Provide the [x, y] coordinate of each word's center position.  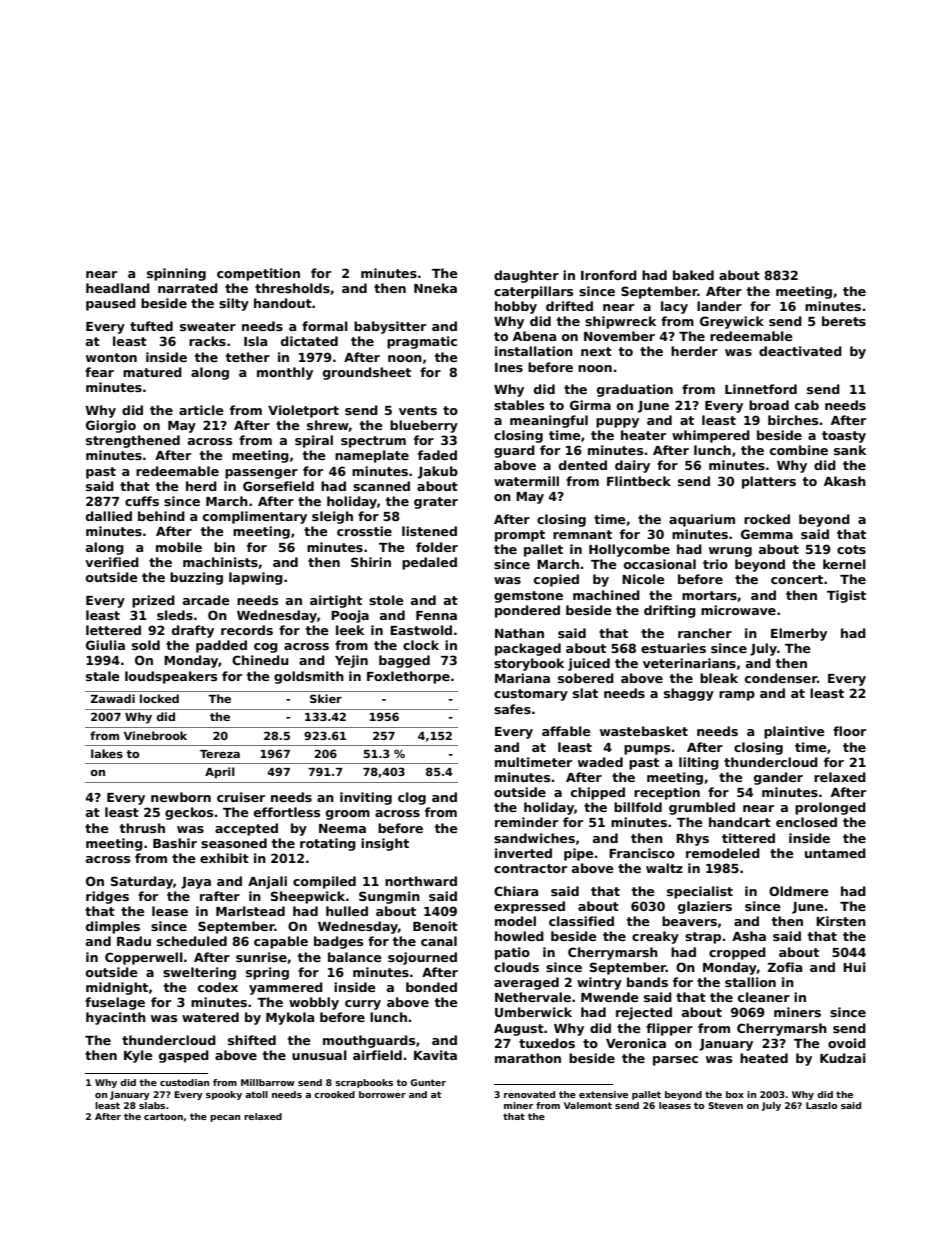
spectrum [373, 442]
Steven [725, 1105]
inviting [366, 798]
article [201, 410]
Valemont [588, 1105]
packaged [528, 649]
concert [797, 579]
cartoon [163, 1116]
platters [769, 482]
